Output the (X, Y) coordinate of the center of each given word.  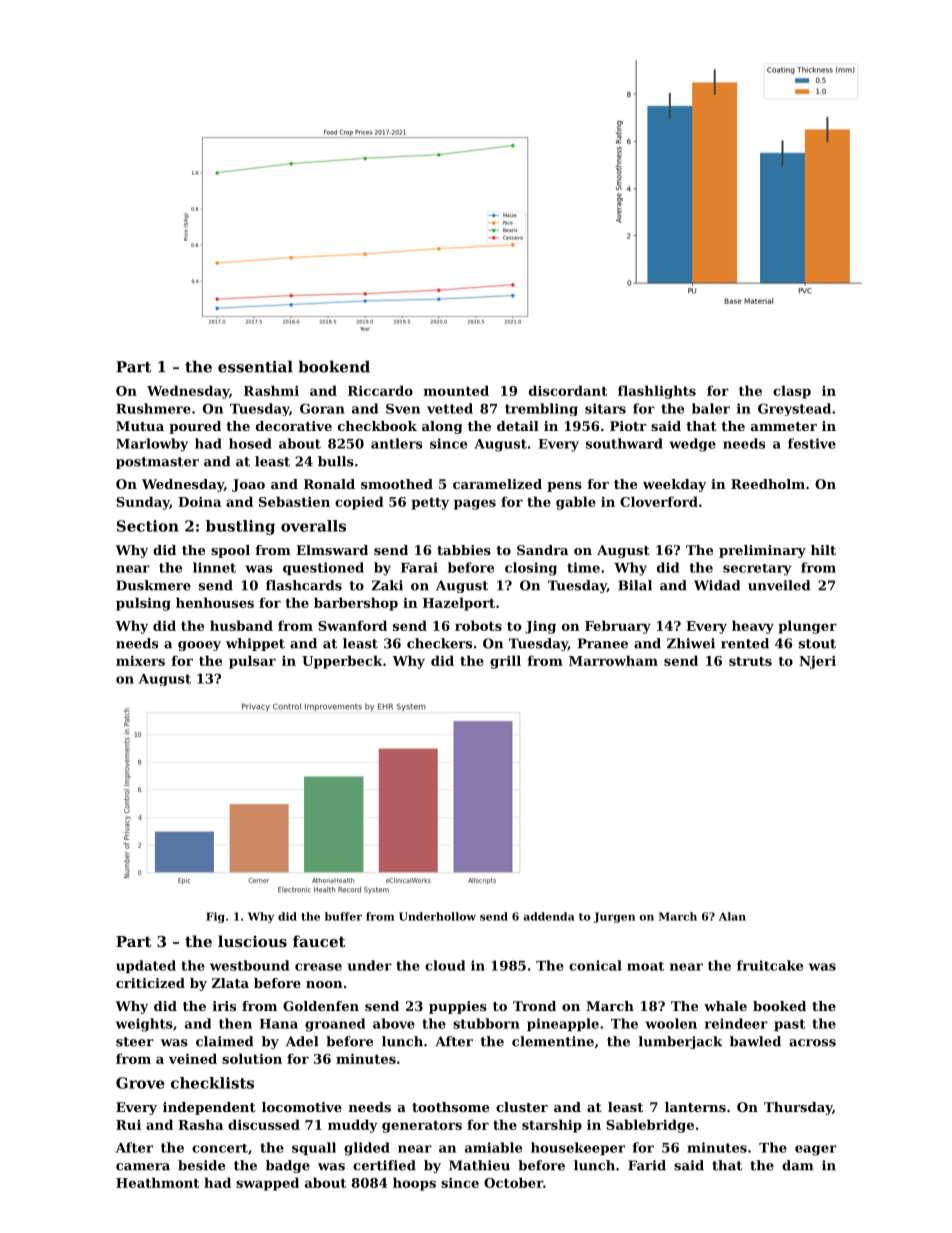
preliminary (762, 551)
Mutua (140, 426)
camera (143, 1167)
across (812, 1043)
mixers (140, 661)
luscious (252, 941)
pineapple (563, 1025)
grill (505, 662)
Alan (732, 916)
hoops (414, 1184)
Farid (647, 1165)
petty (430, 503)
